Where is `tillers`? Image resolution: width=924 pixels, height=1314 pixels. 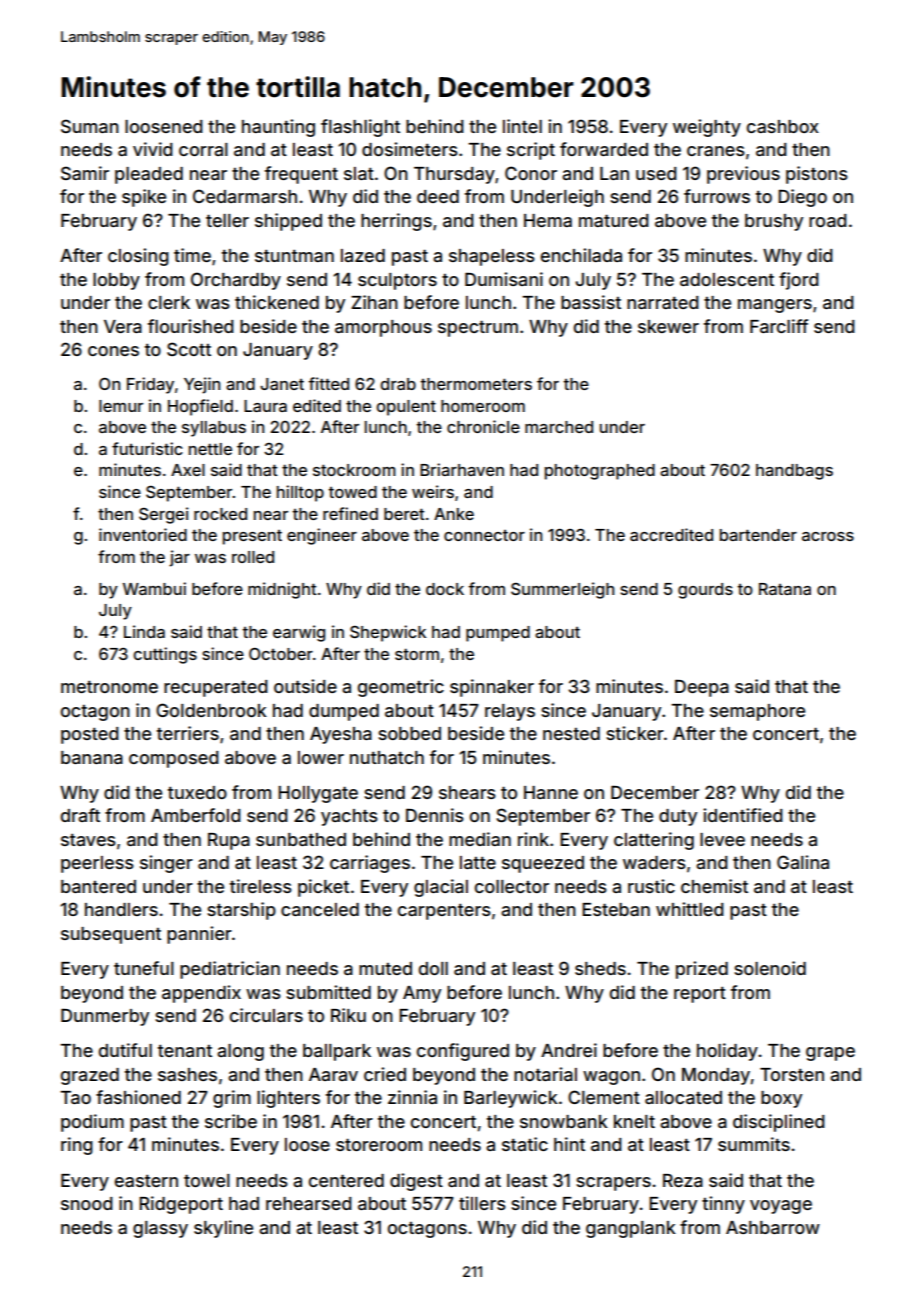
tillers is located at coordinates (482, 1203).
